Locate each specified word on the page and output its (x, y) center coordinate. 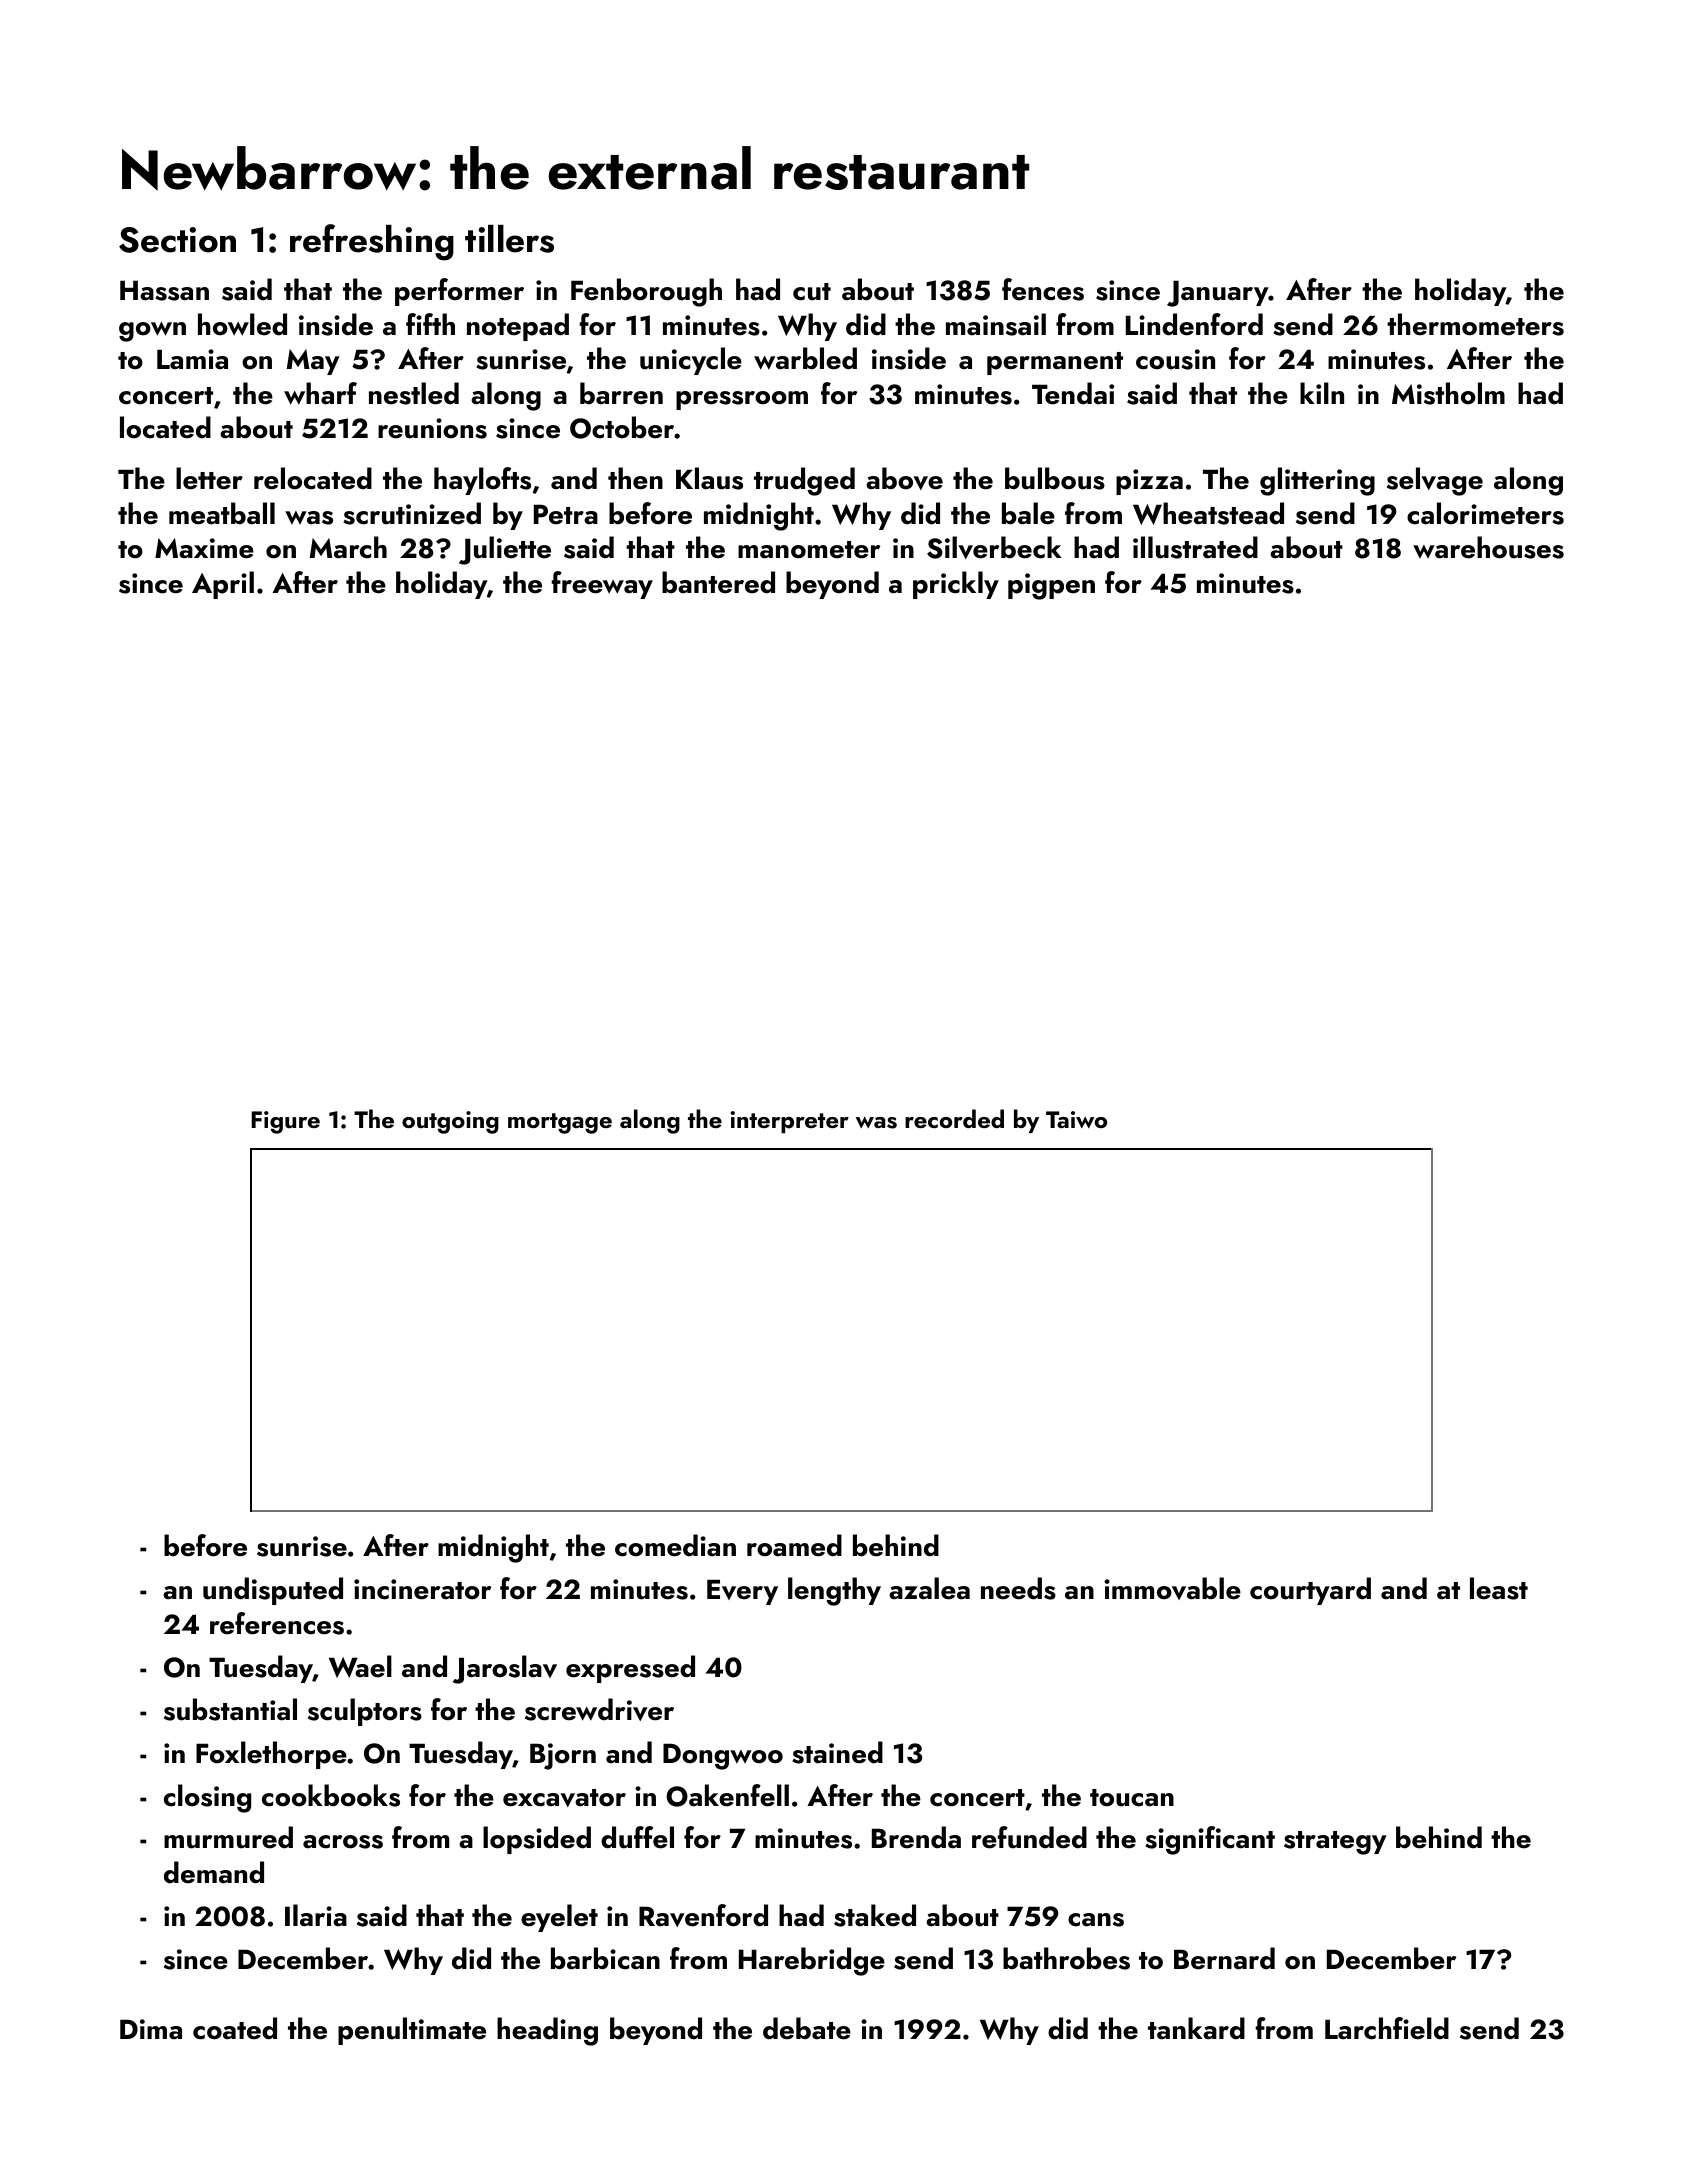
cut (812, 292)
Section (177, 240)
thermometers (1475, 324)
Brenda (916, 1837)
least (1499, 1588)
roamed (794, 1545)
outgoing (450, 1122)
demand (214, 1872)
